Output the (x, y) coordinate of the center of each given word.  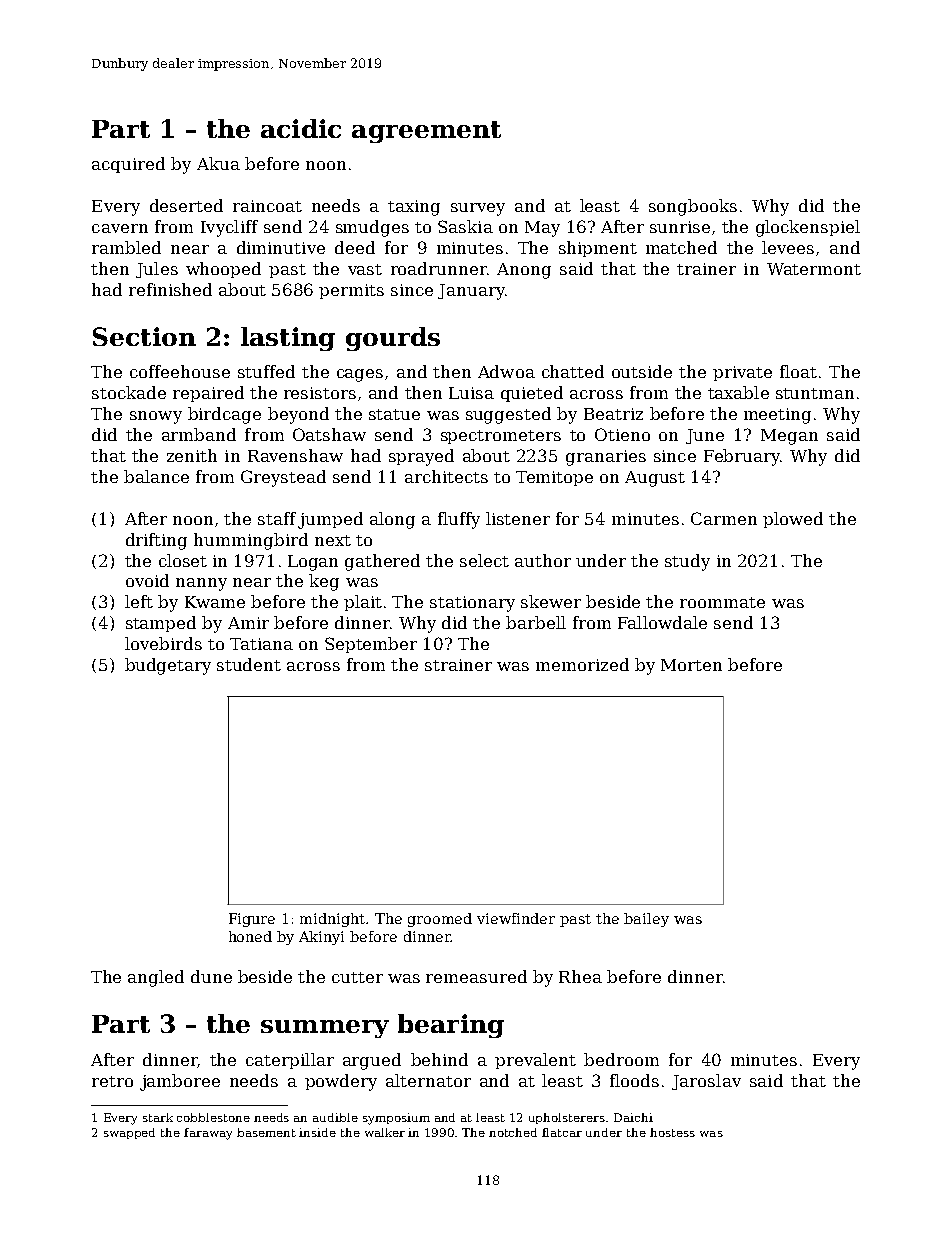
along (392, 520)
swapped (129, 1133)
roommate (722, 602)
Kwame (215, 602)
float (798, 371)
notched (513, 1132)
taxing (414, 208)
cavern (120, 228)
